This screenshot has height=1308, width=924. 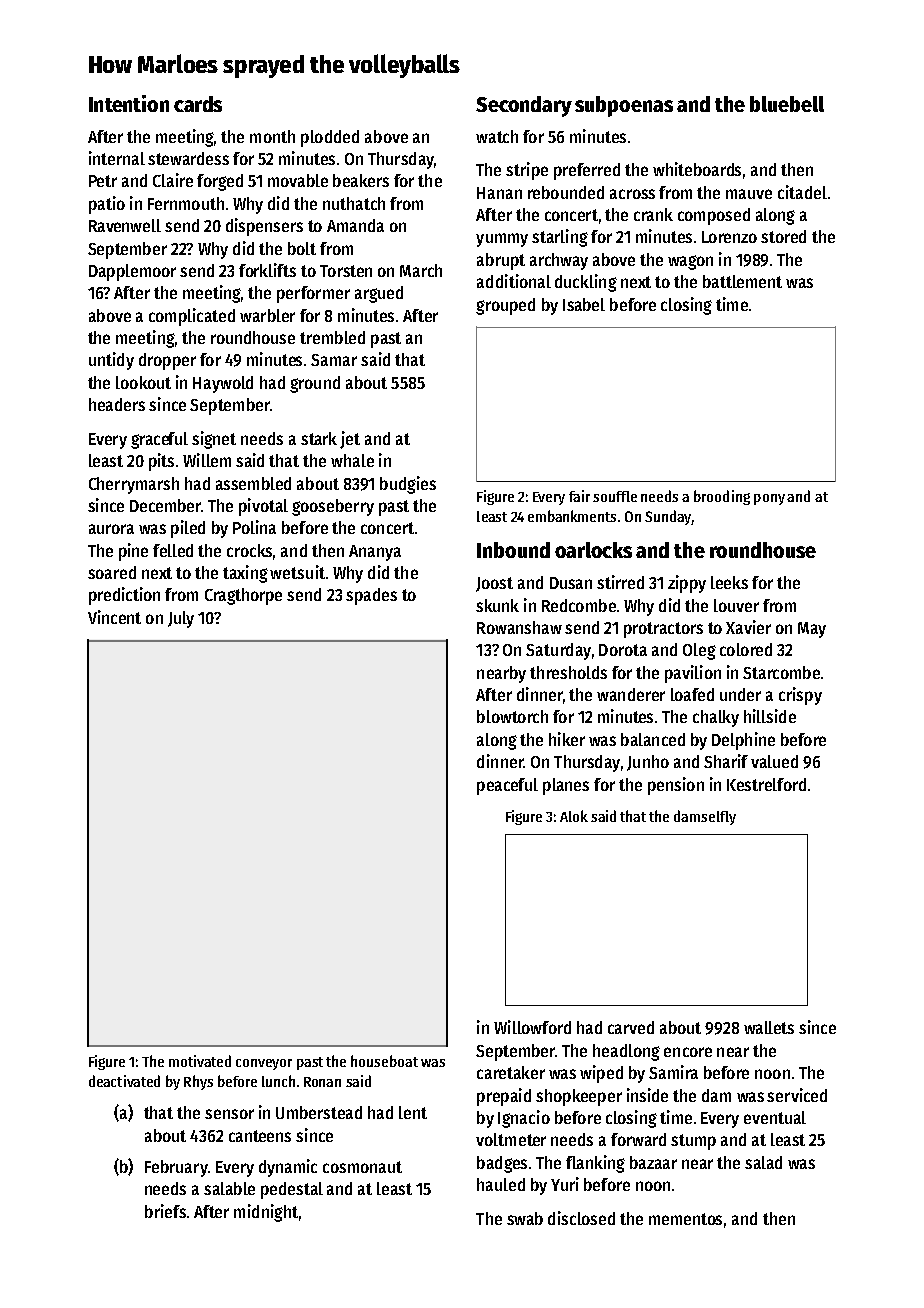 I want to click on cards, so click(x=198, y=104).
